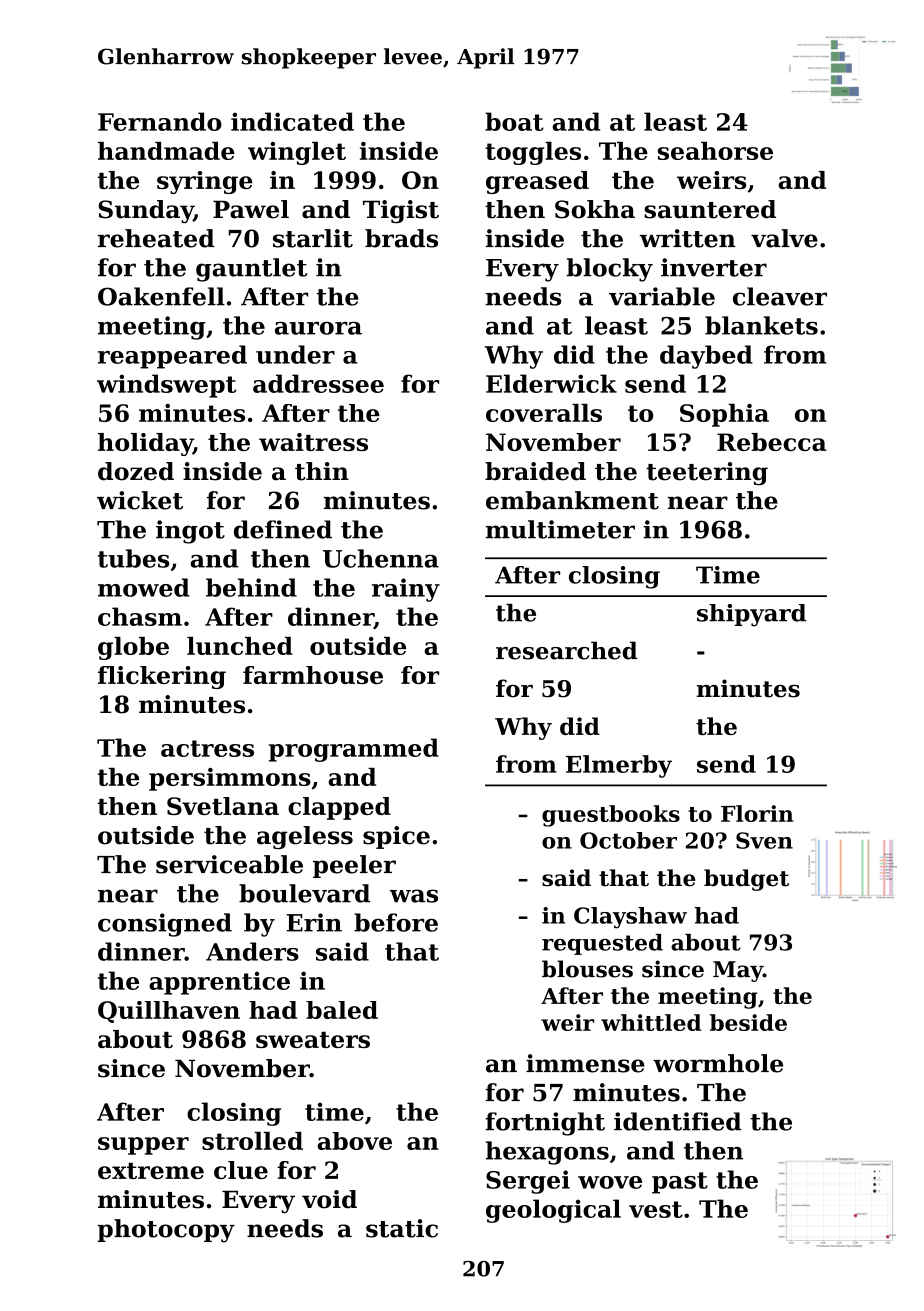  What do you see at coordinates (757, 813) in the page?
I see `Florin` at bounding box center [757, 813].
